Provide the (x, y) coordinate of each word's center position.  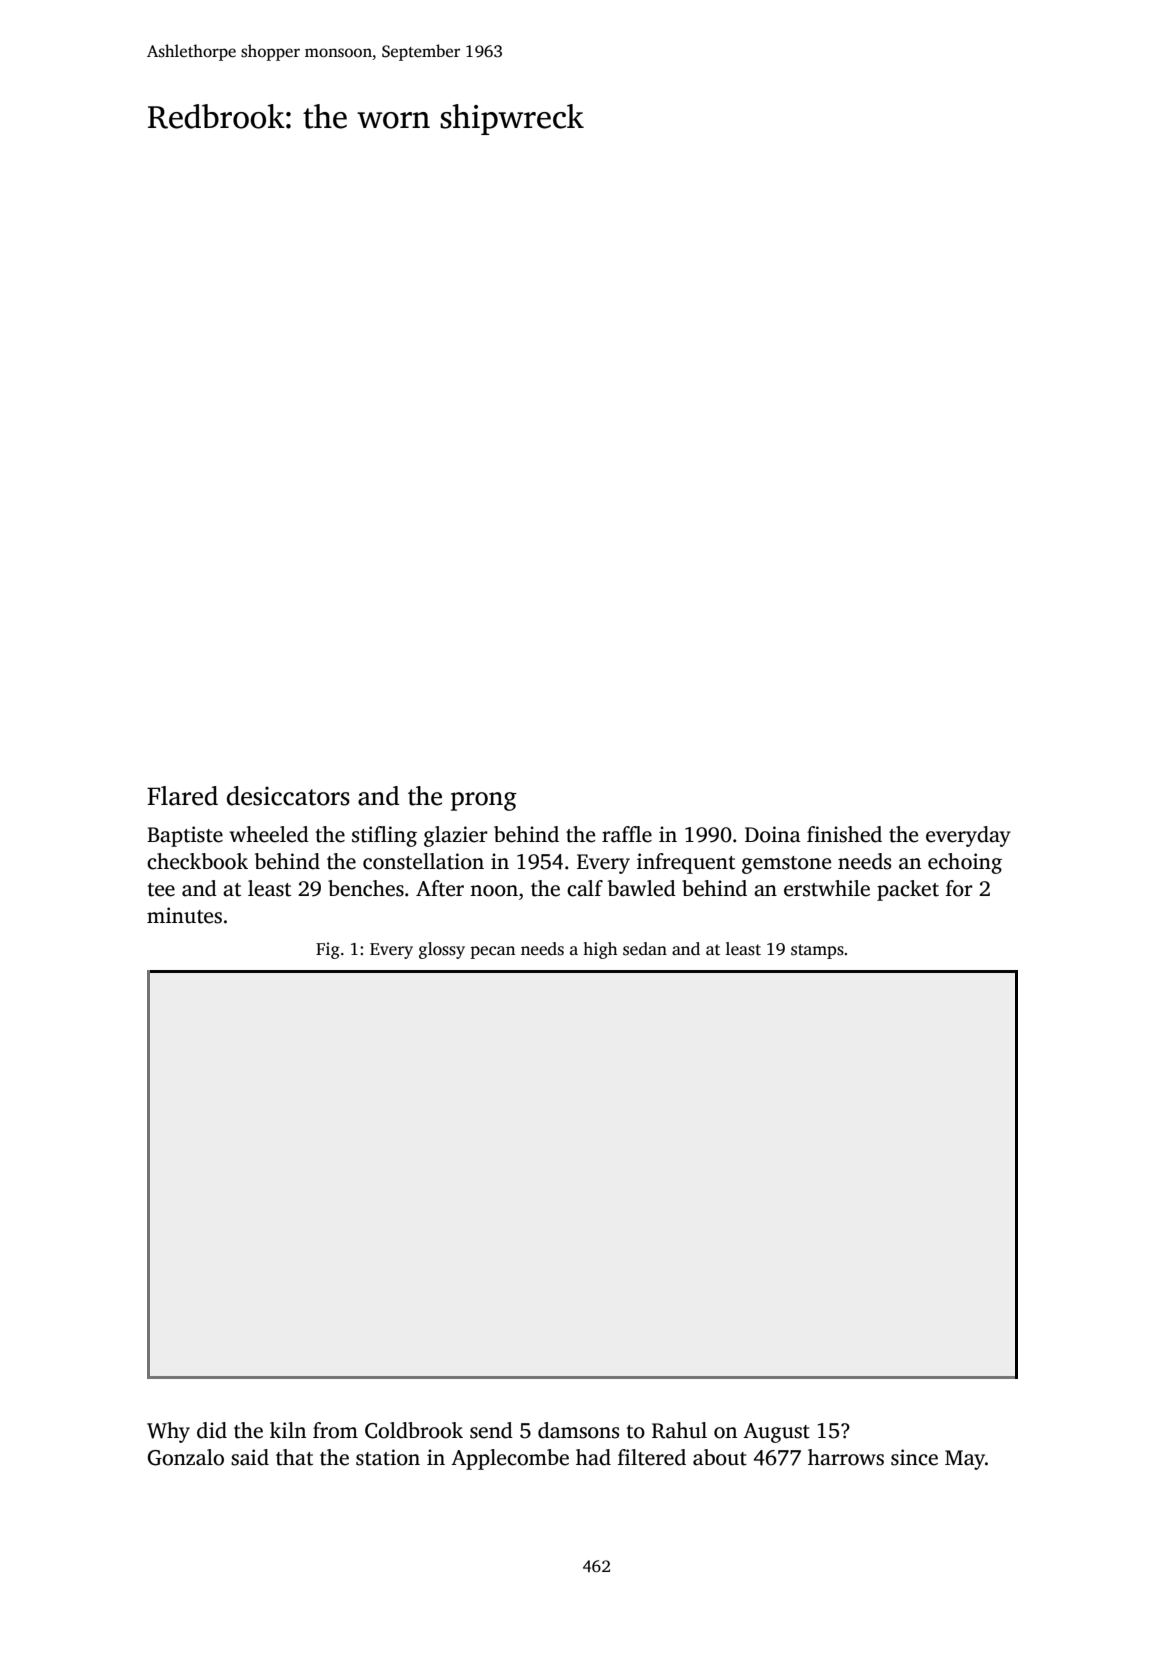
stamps (817, 951)
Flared (182, 796)
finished (844, 834)
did (212, 1430)
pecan (493, 952)
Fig (328, 950)
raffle (627, 834)
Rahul (679, 1430)
